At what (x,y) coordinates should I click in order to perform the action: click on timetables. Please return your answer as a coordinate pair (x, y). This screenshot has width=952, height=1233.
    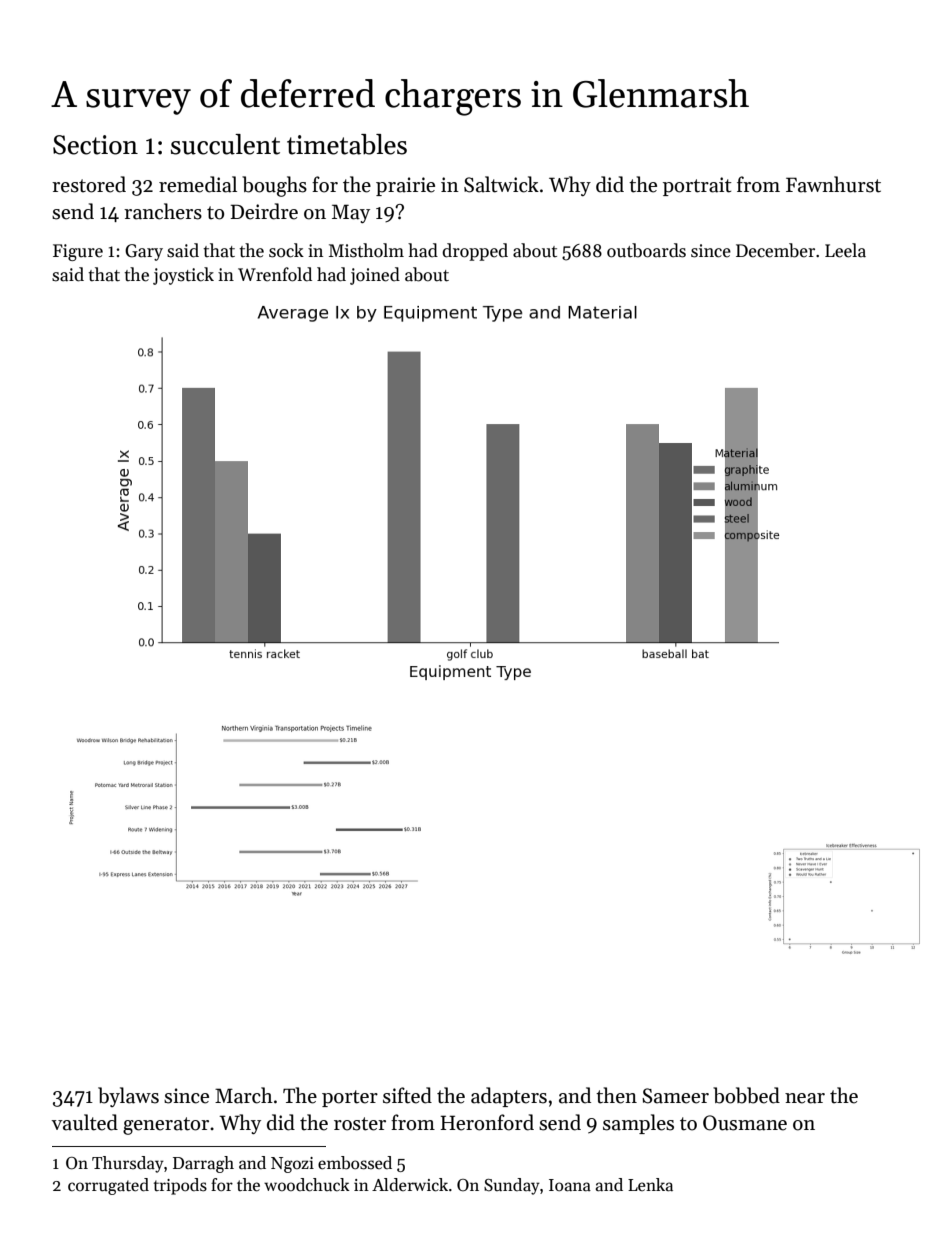
    Looking at the image, I should click on (347, 144).
